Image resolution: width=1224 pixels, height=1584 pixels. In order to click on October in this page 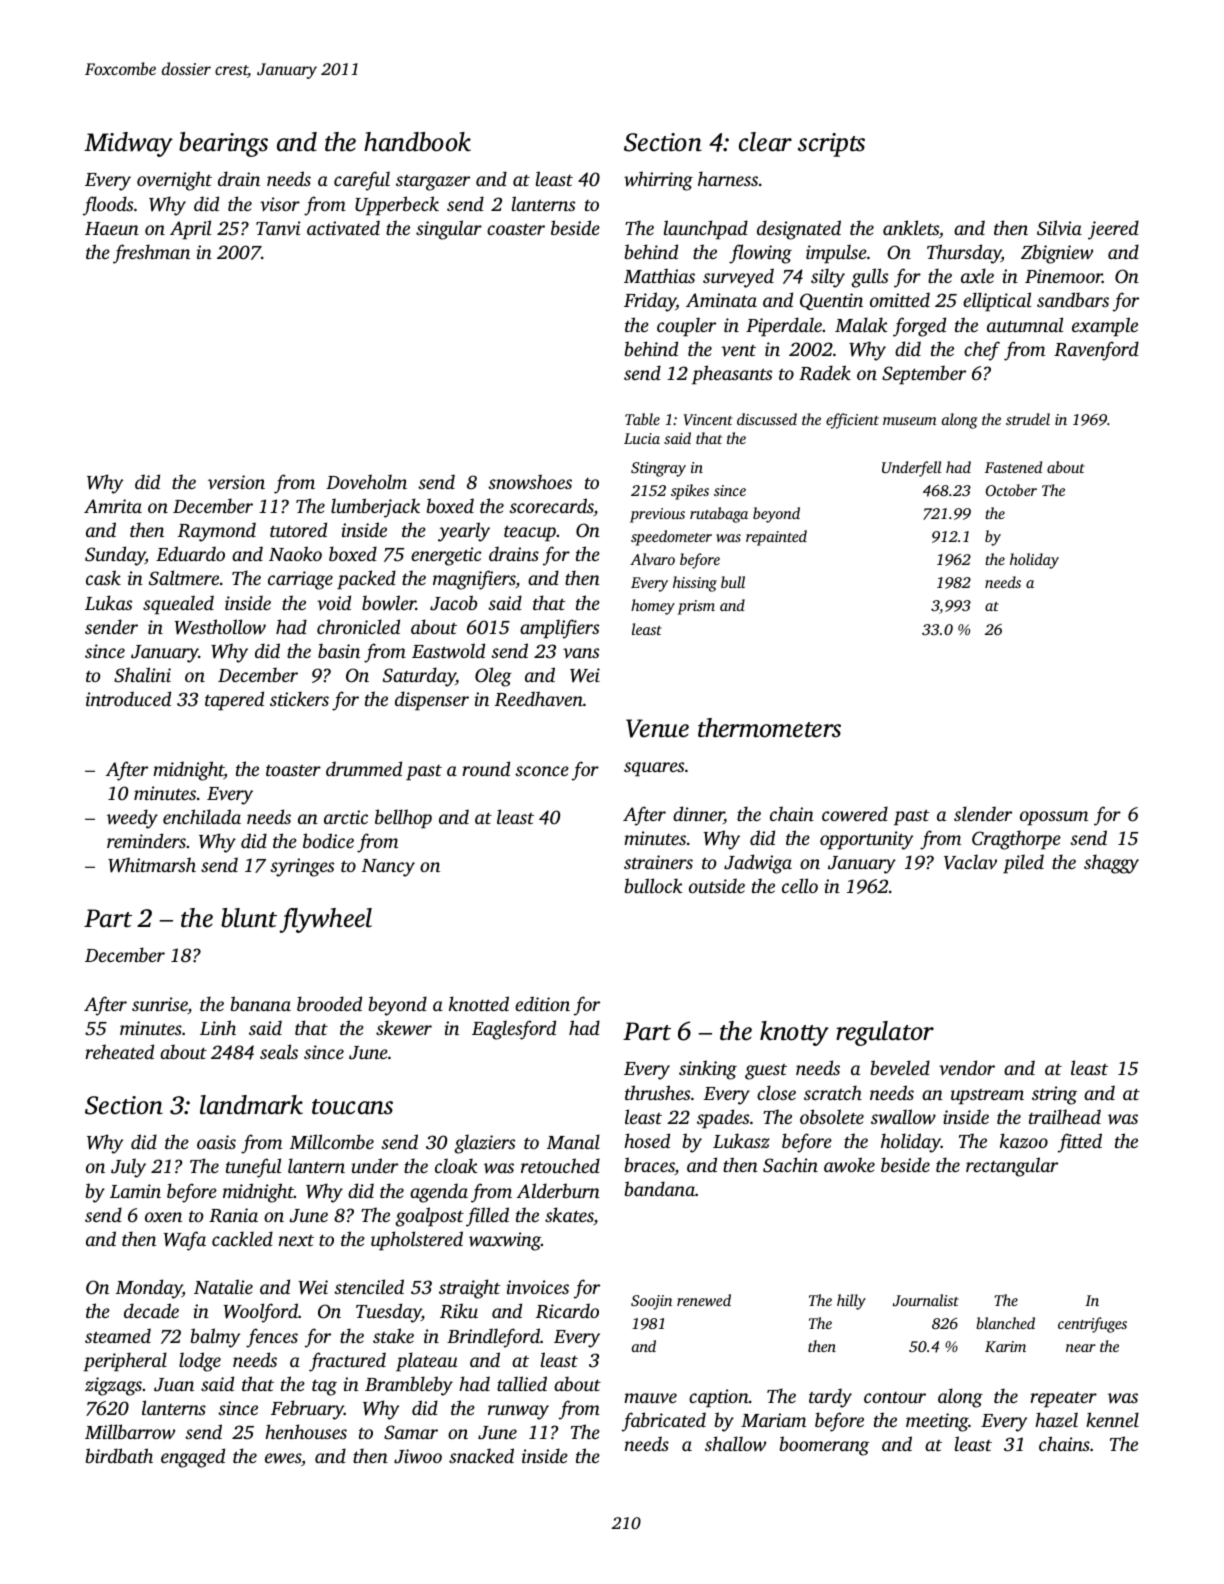, I will do `click(1011, 490)`.
